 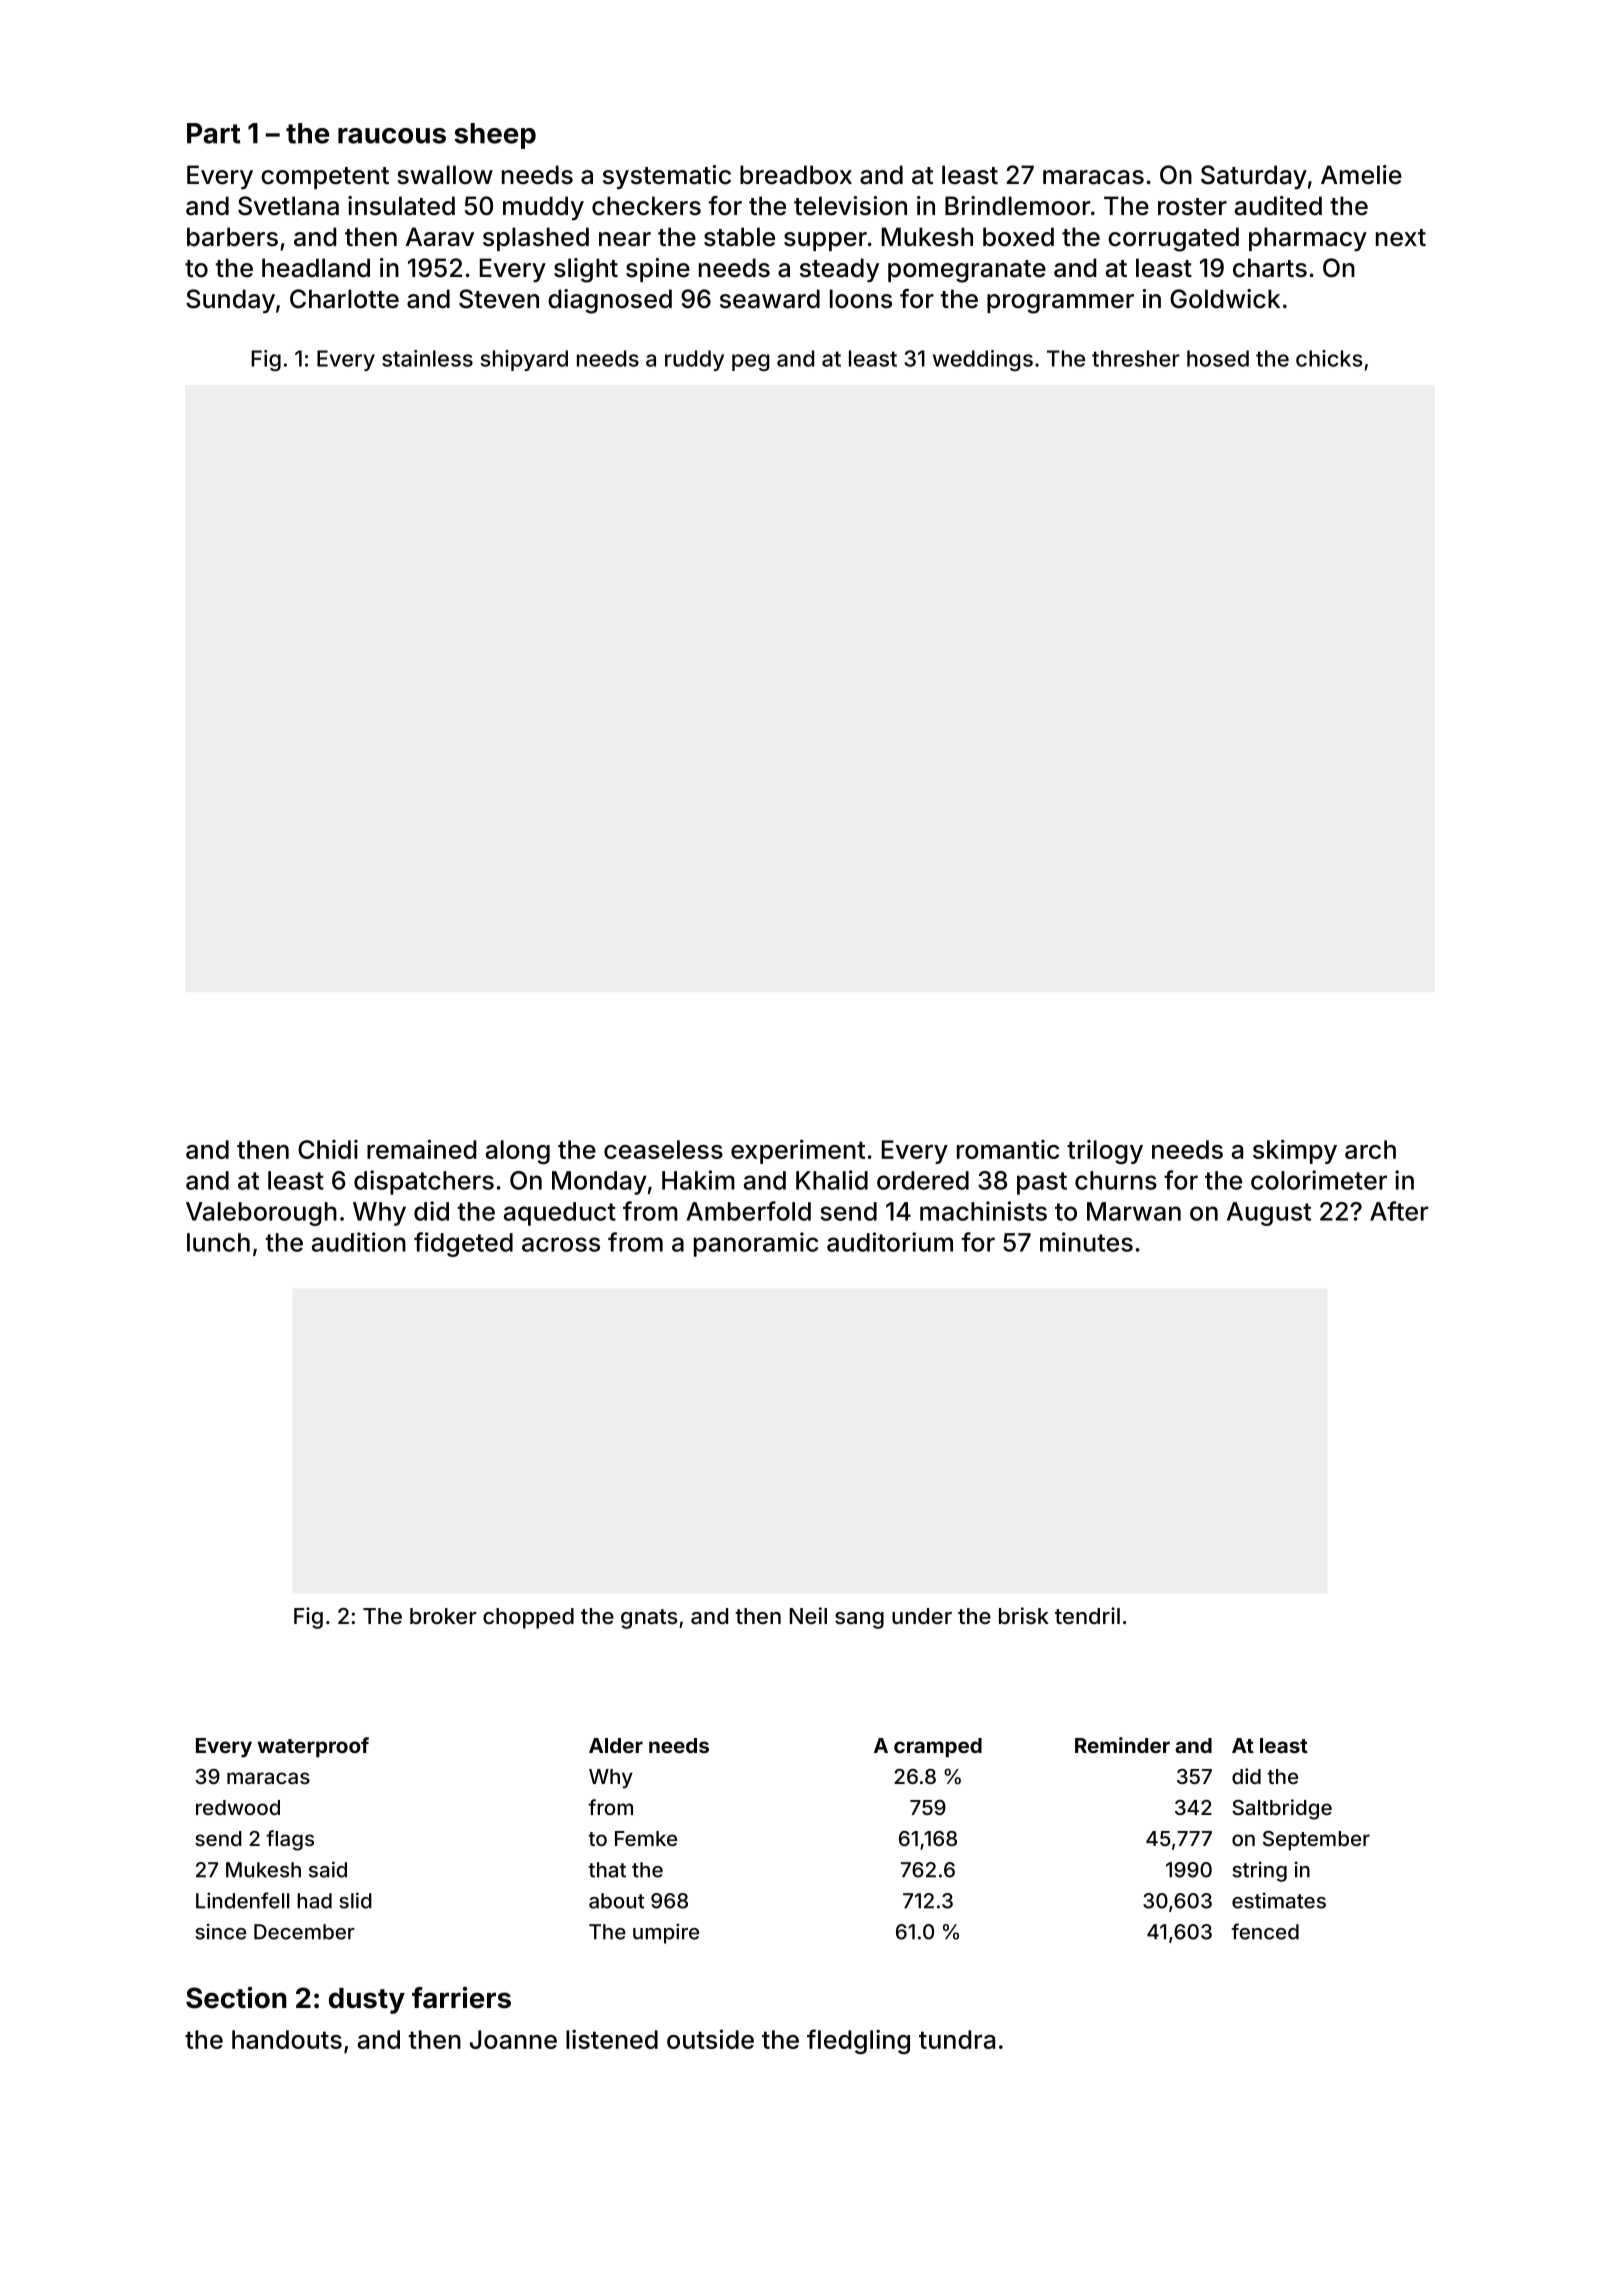 What do you see at coordinates (983, 360) in the screenshot?
I see `weddings` at bounding box center [983, 360].
